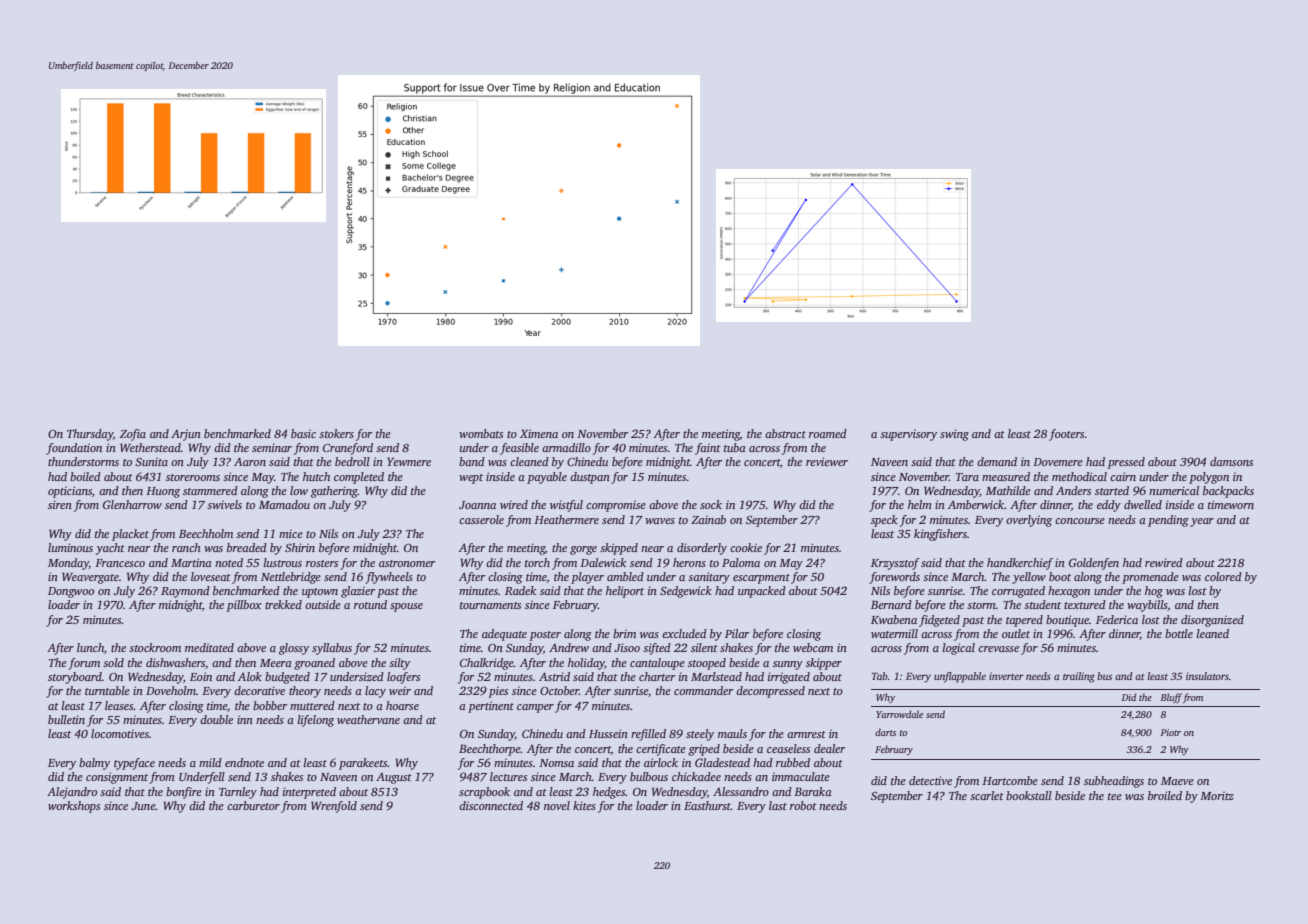 The height and width of the screenshot is (924, 1308). I want to click on polygon, so click(1209, 478).
